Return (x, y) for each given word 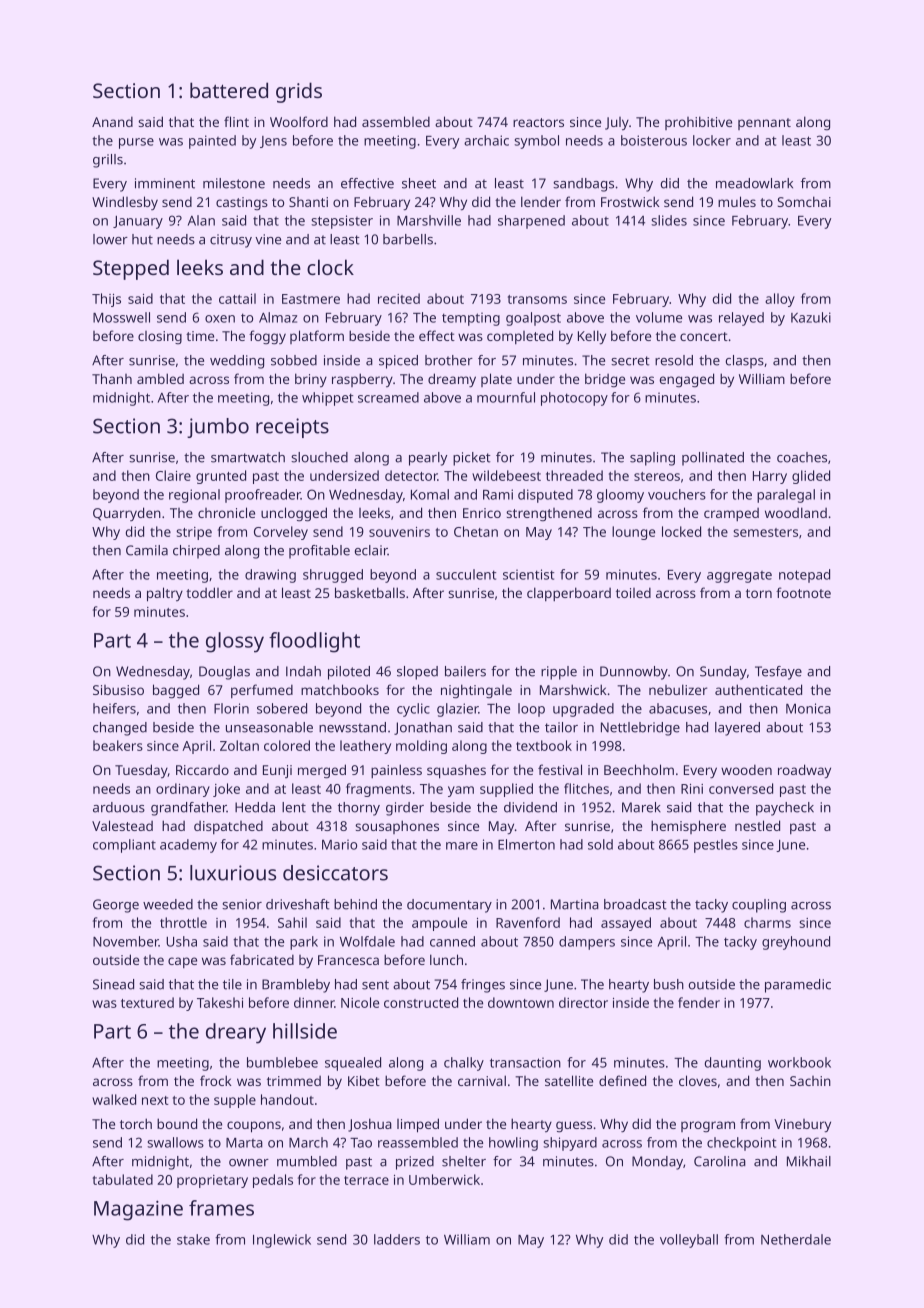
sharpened (531, 222)
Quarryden (127, 514)
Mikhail (809, 1161)
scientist (528, 574)
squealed (353, 1064)
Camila (147, 550)
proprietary (212, 1181)
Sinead (113, 984)
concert (704, 336)
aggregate (739, 577)
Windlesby (125, 203)
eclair (371, 550)
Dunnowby (634, 673)
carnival (482, 1080)
